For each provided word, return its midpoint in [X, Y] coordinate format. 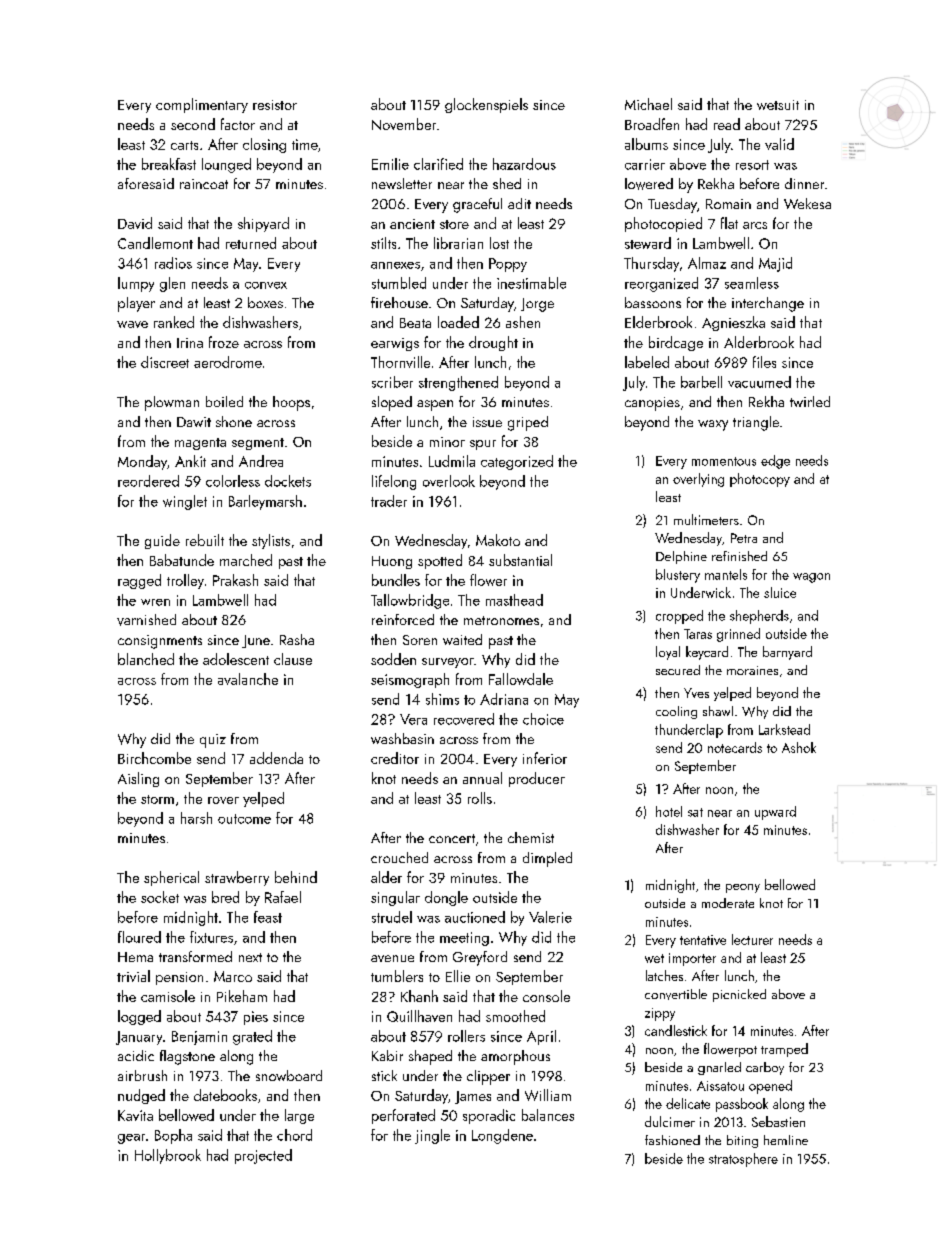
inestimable [531, 283]
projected [263, 1156]
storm [157, 799]
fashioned [672, 1140]
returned [251, 243]
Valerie [550, 917]
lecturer [752, 939]
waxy [713, 425]
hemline [786, 1140]
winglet [185, 502]
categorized [517, 462]
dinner [804, 183]
